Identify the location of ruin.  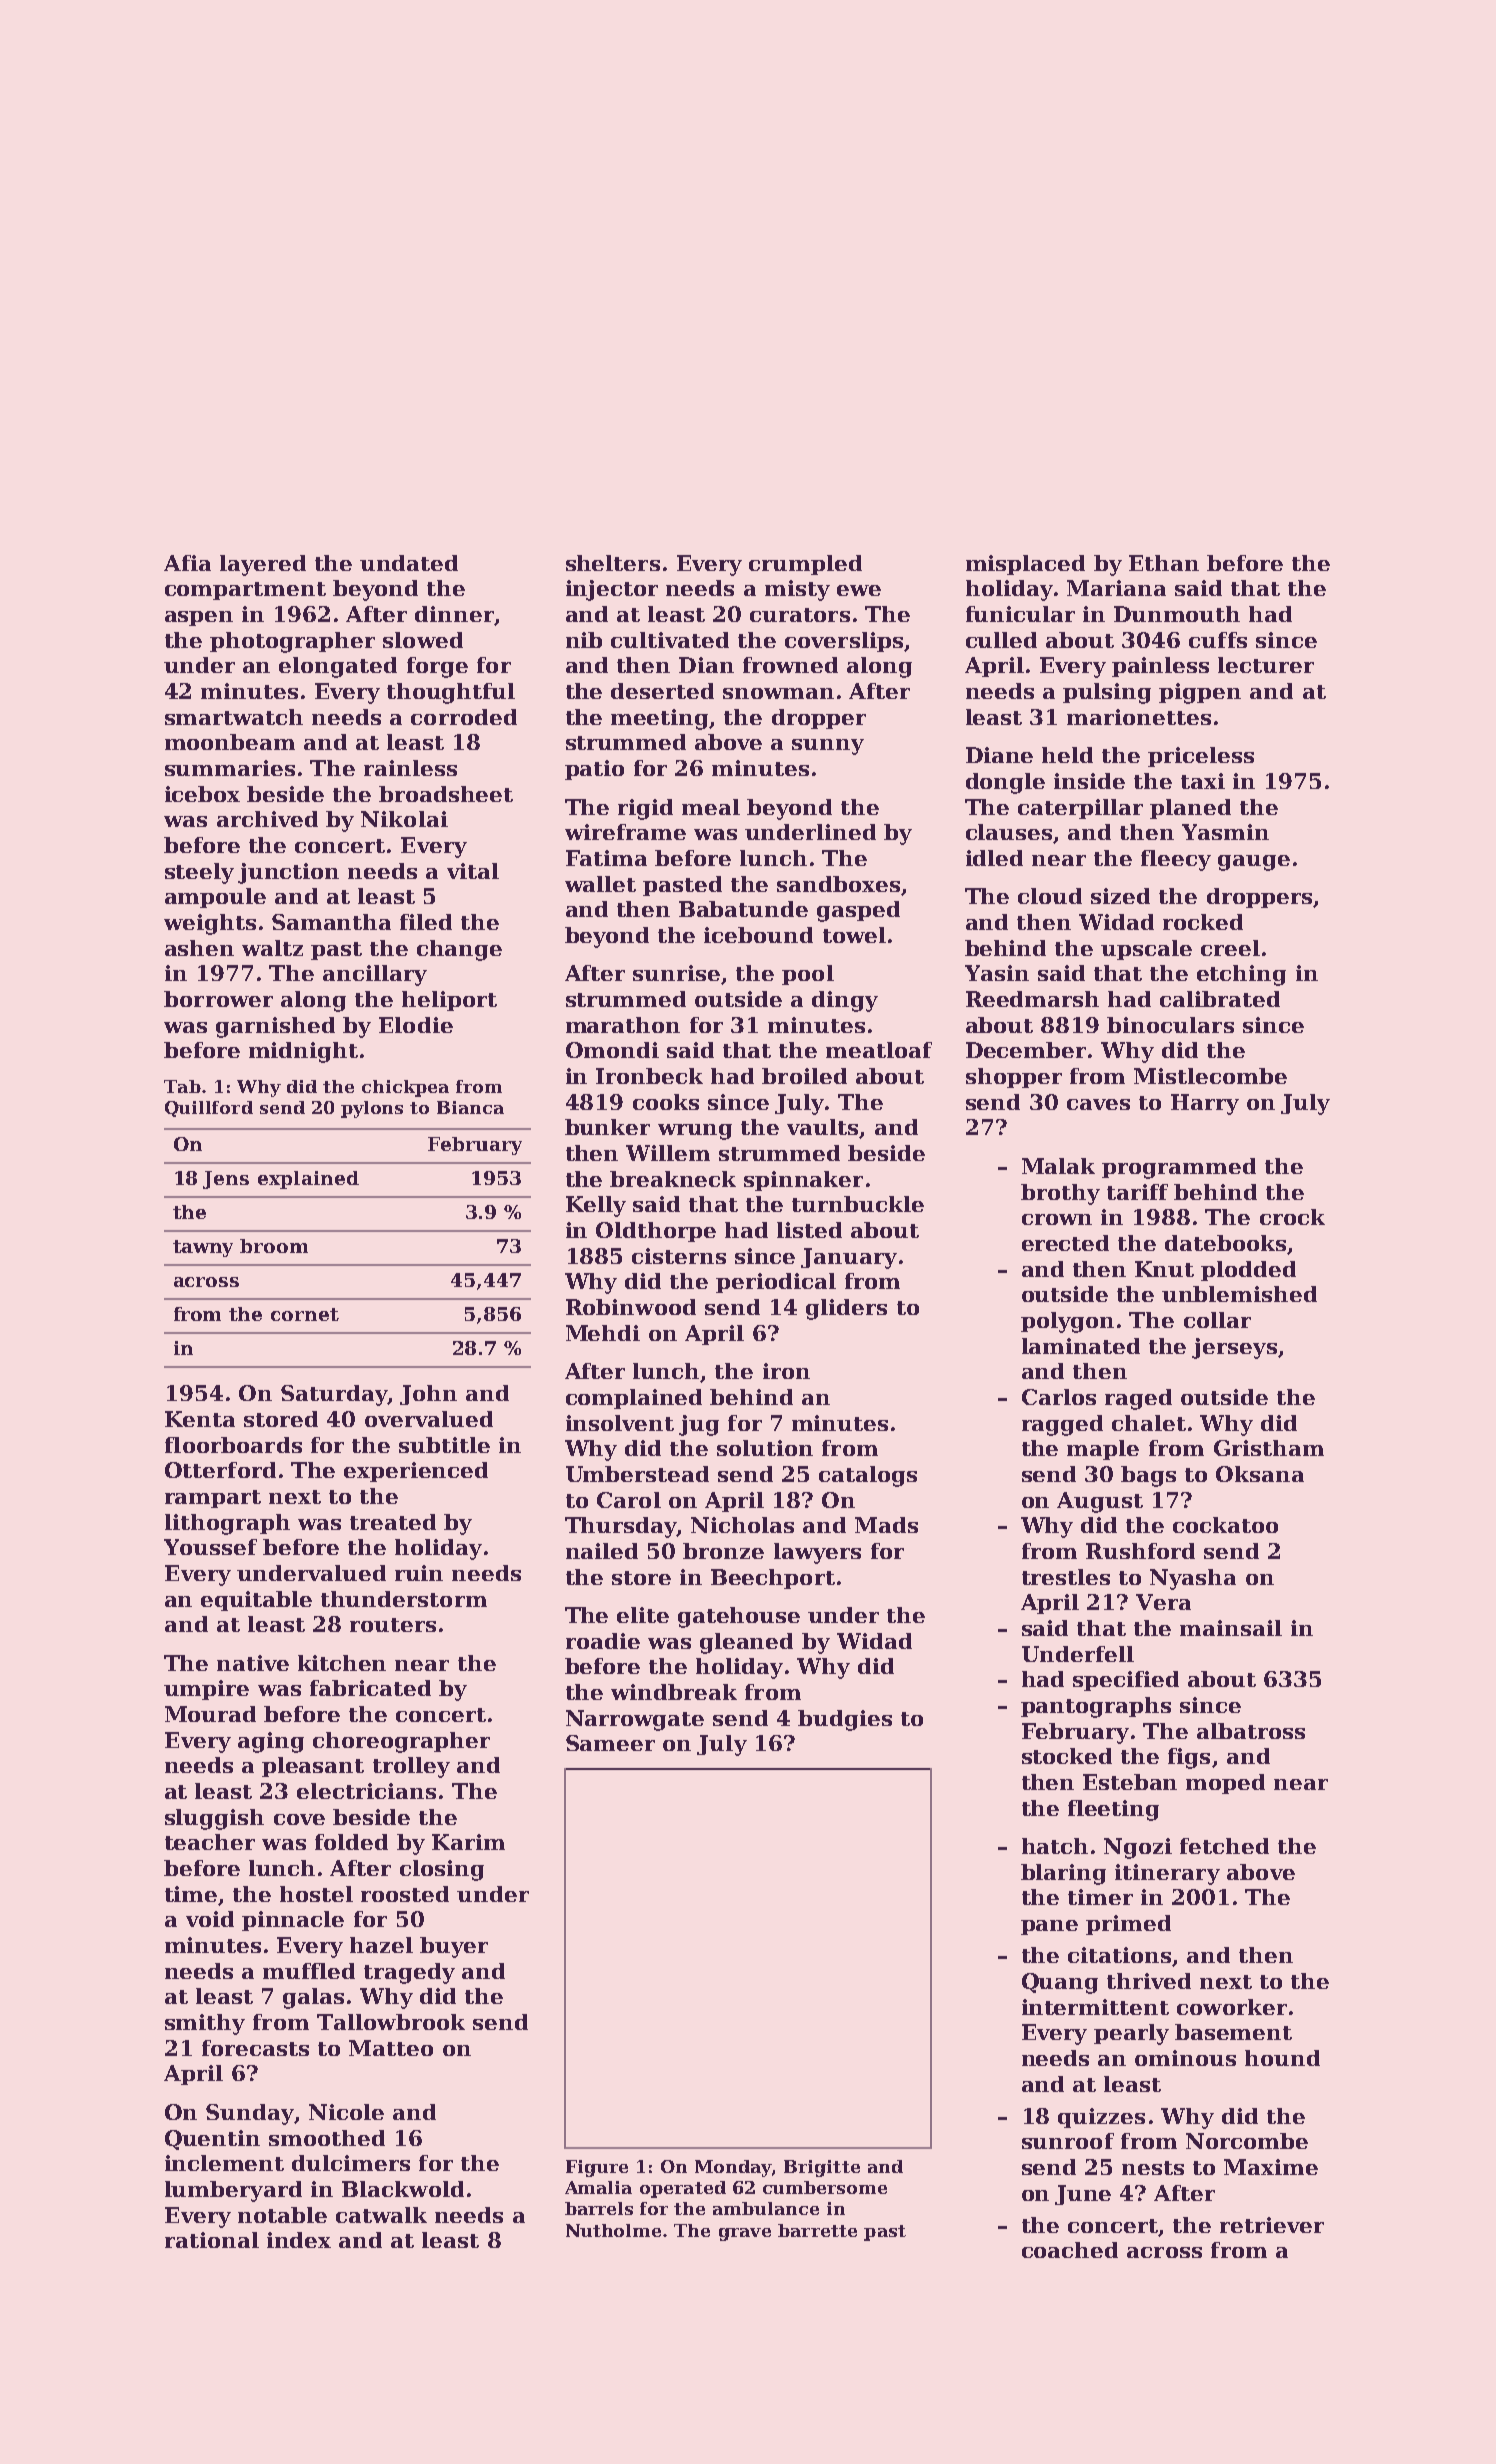
(419, 1573).
